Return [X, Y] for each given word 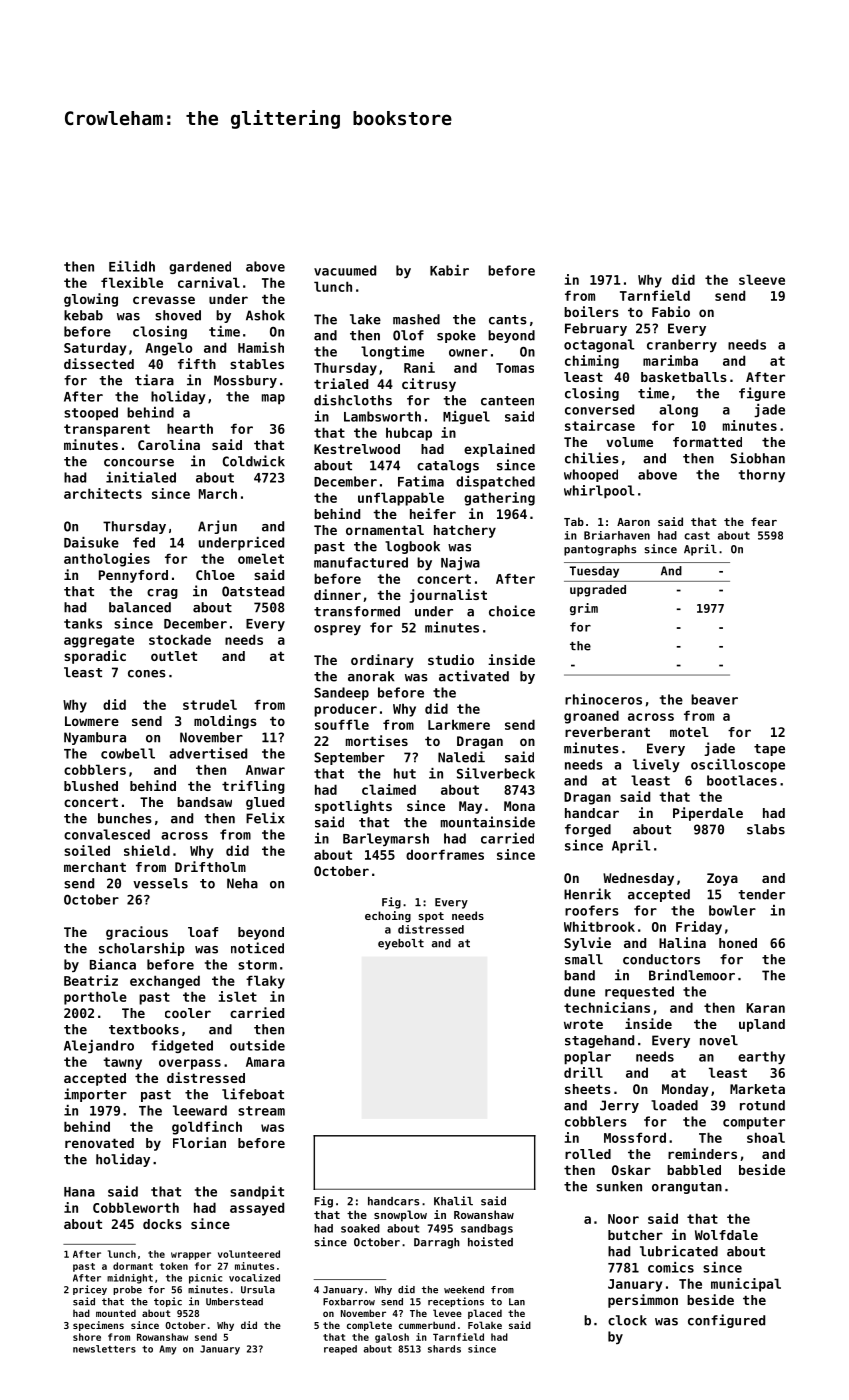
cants [508, 320]
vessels [160, 883]
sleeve [762, 279]
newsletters [104, 1349]
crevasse [164, 300]
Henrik [587, 894]
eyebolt [401, 944]
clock [627, 1320]
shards [444, 1349]
